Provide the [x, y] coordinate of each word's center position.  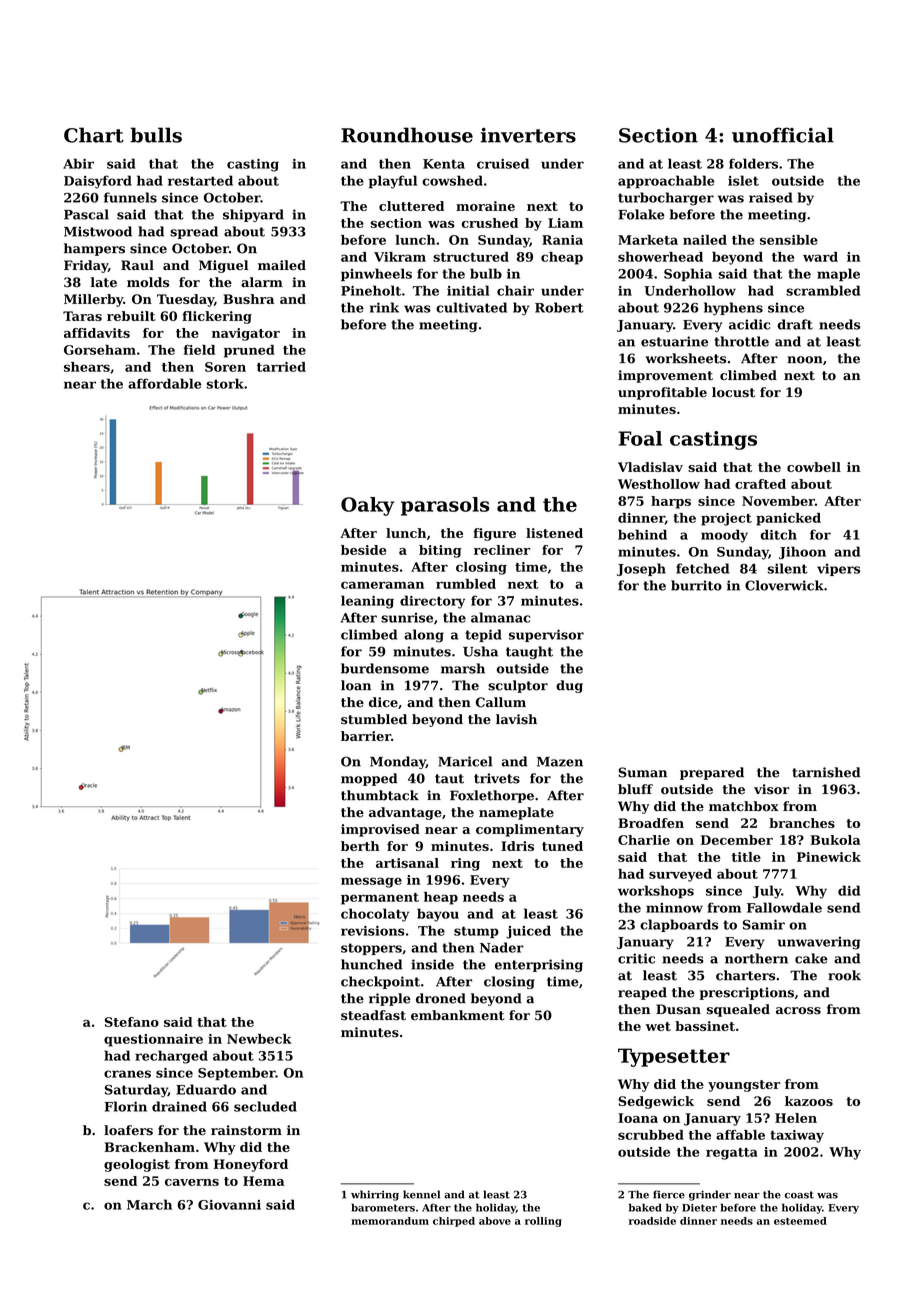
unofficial [783, 135]
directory [432, 602]
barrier [366, 736]
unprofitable [662, 393]
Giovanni [229, 1205]
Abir [78, 163]
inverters [528, 135]
